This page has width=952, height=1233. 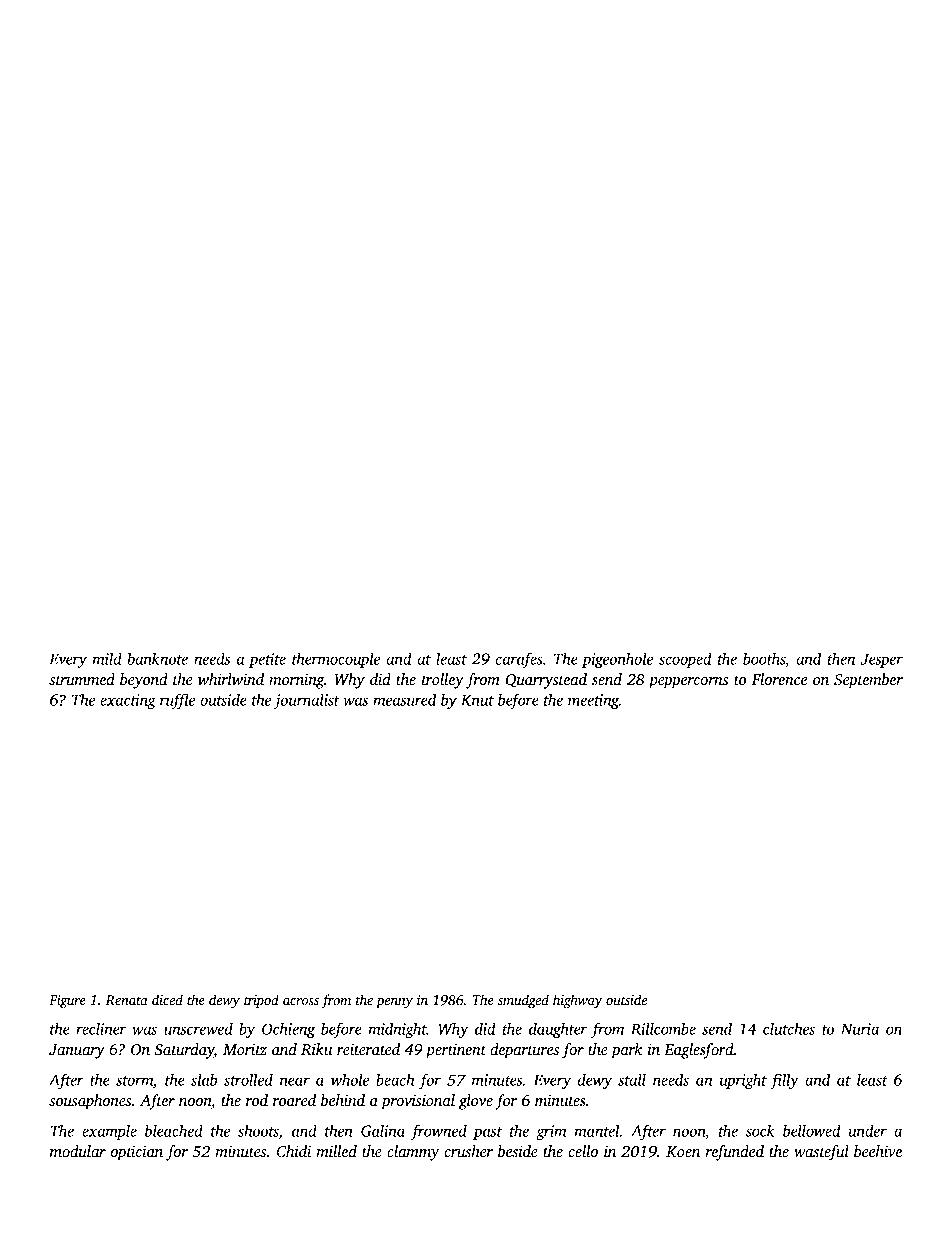 What do you see at coordinates (107, 658) in the page?
I see `mild` at bounding box center [107, 658].
